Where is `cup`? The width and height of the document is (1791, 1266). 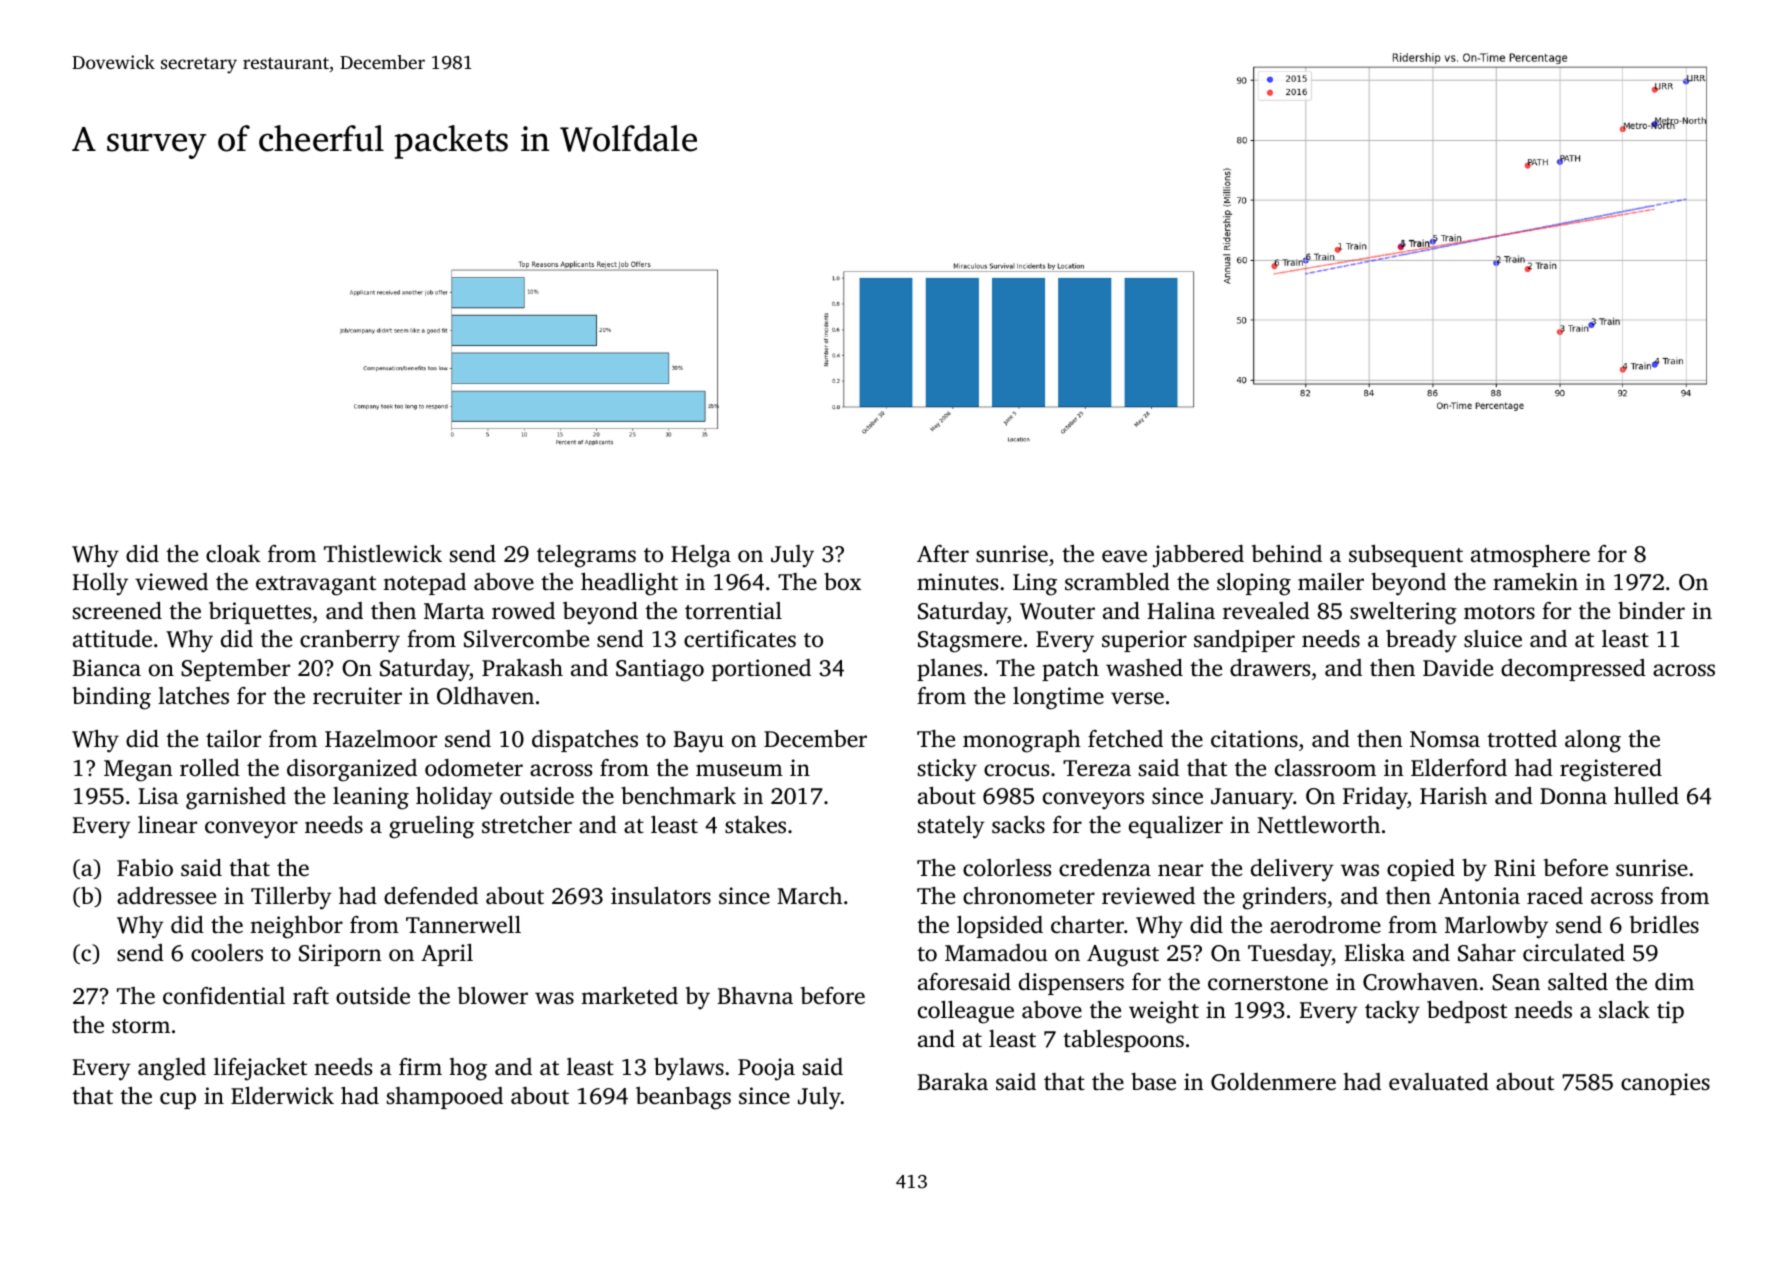
cup is located at coordinates (178, 1100).
